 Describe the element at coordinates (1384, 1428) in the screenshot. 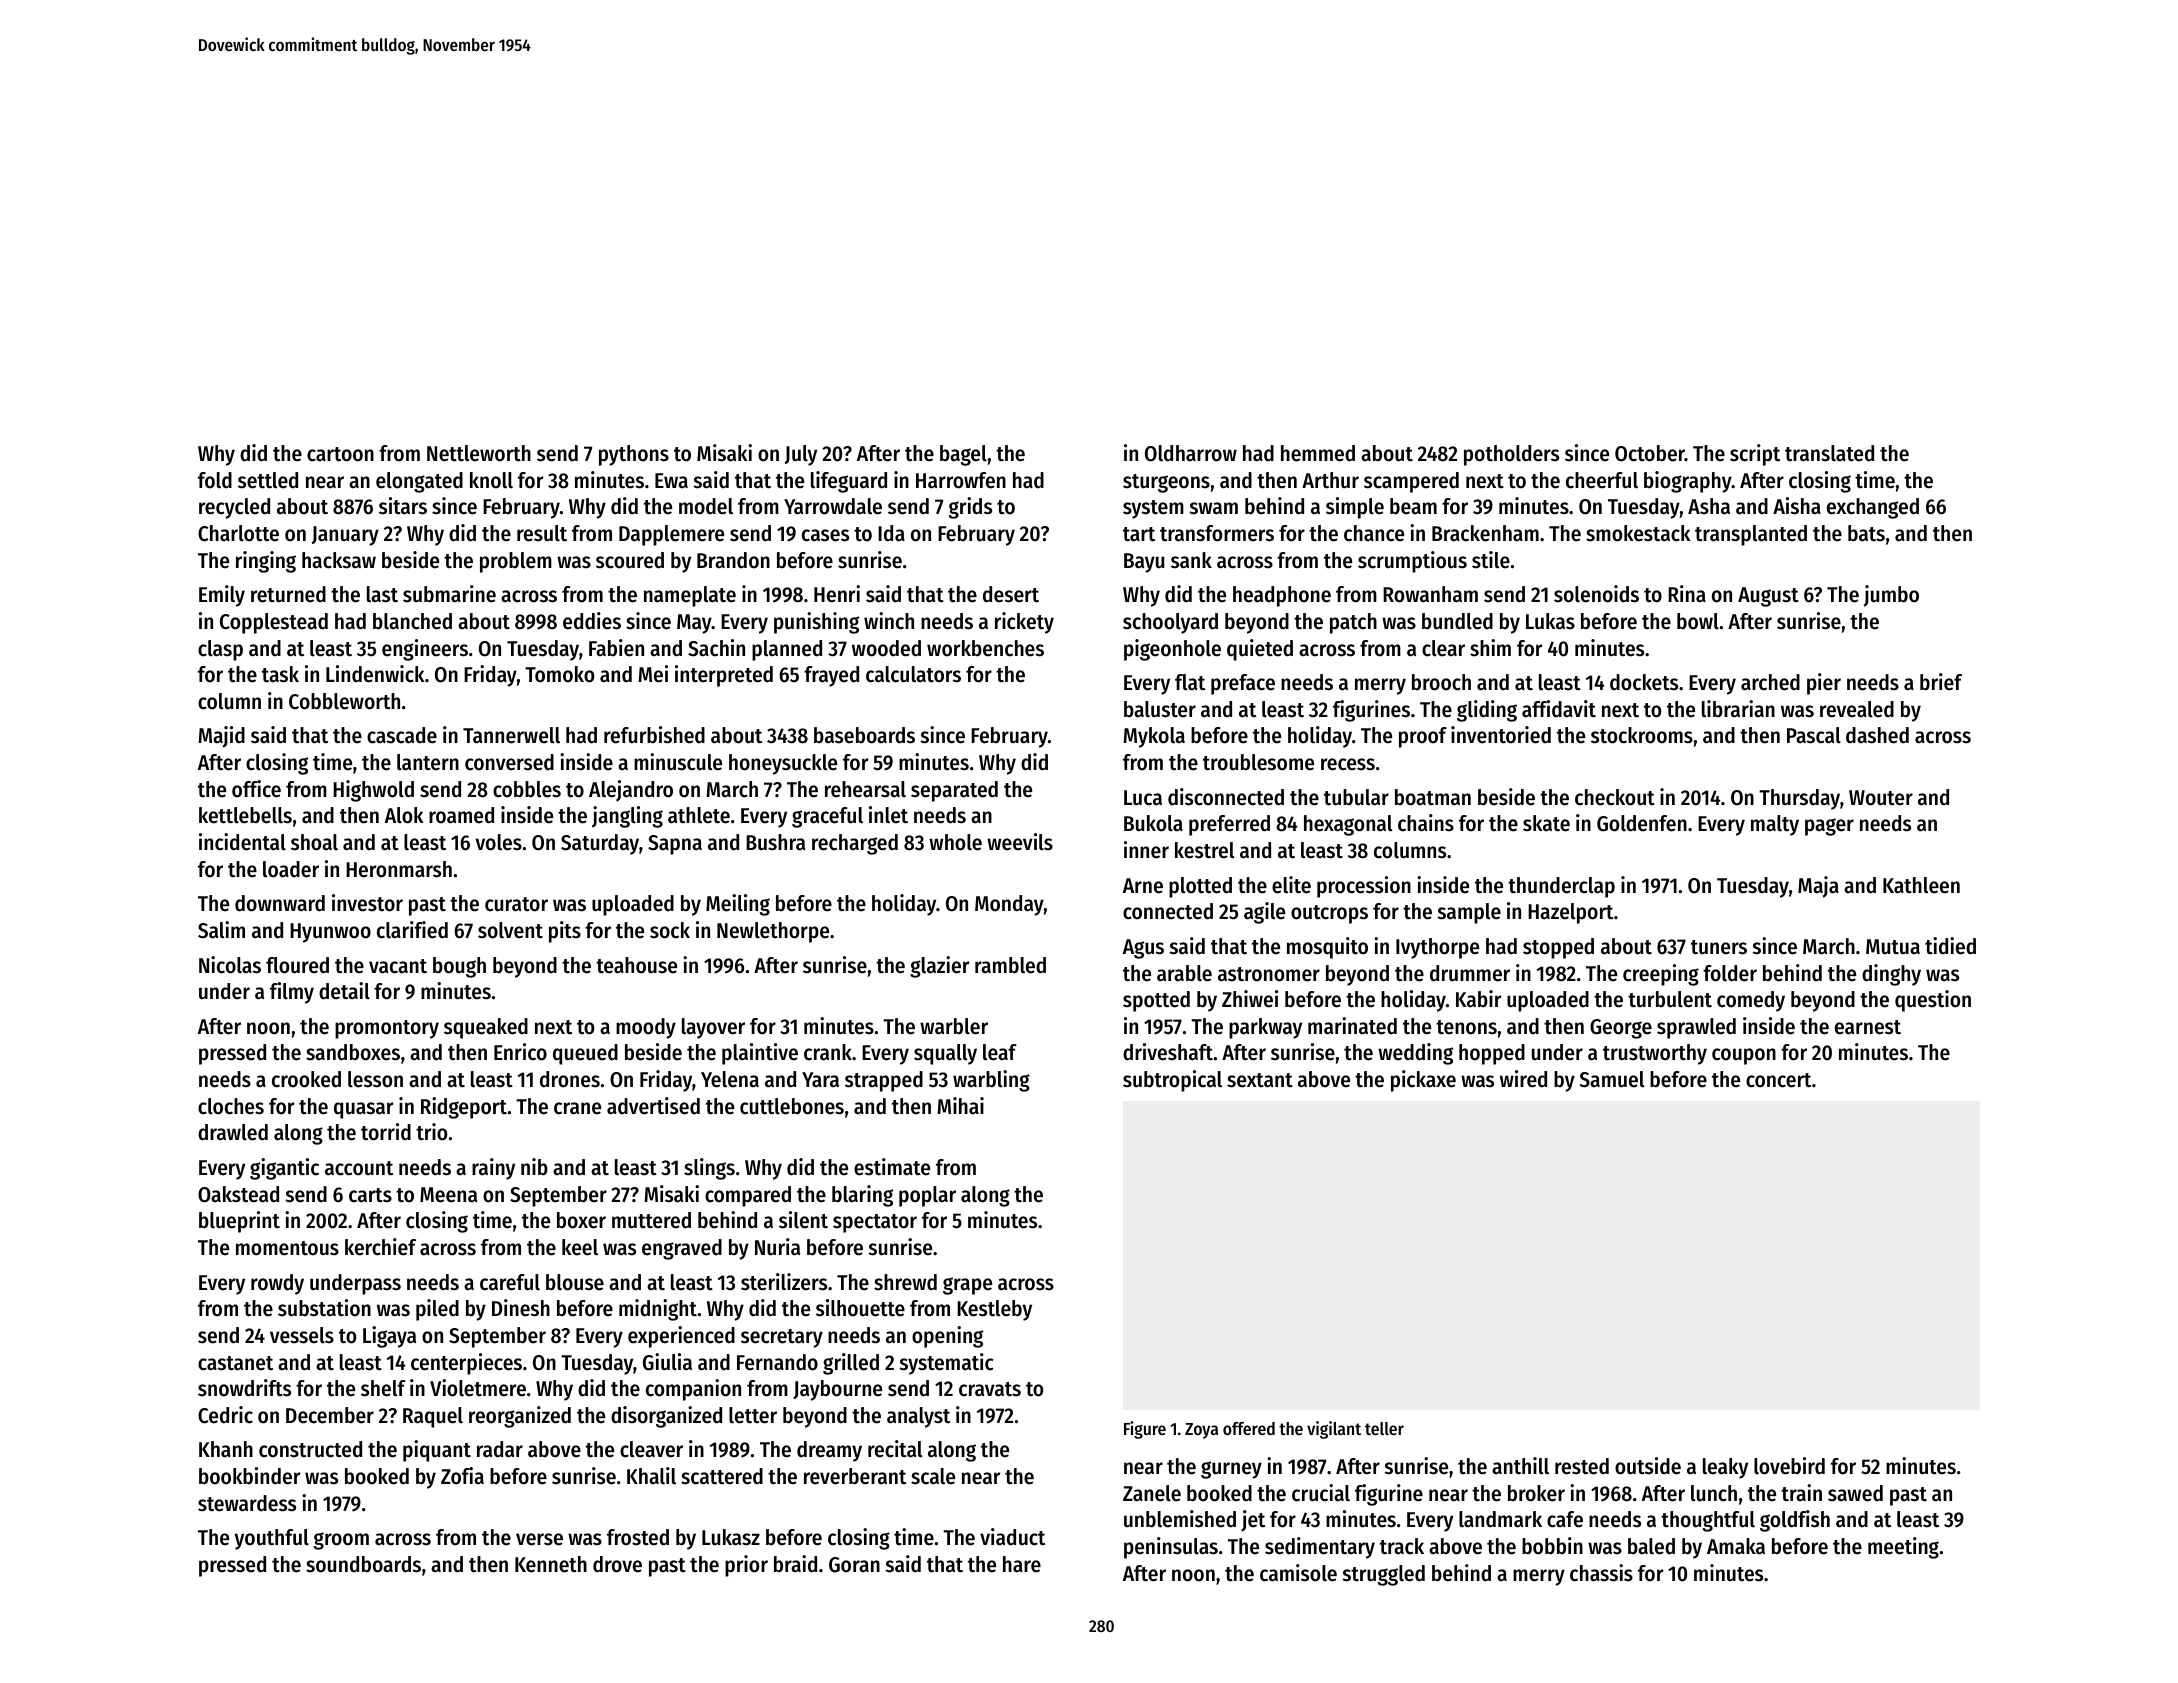

I see `teller` at that location.
